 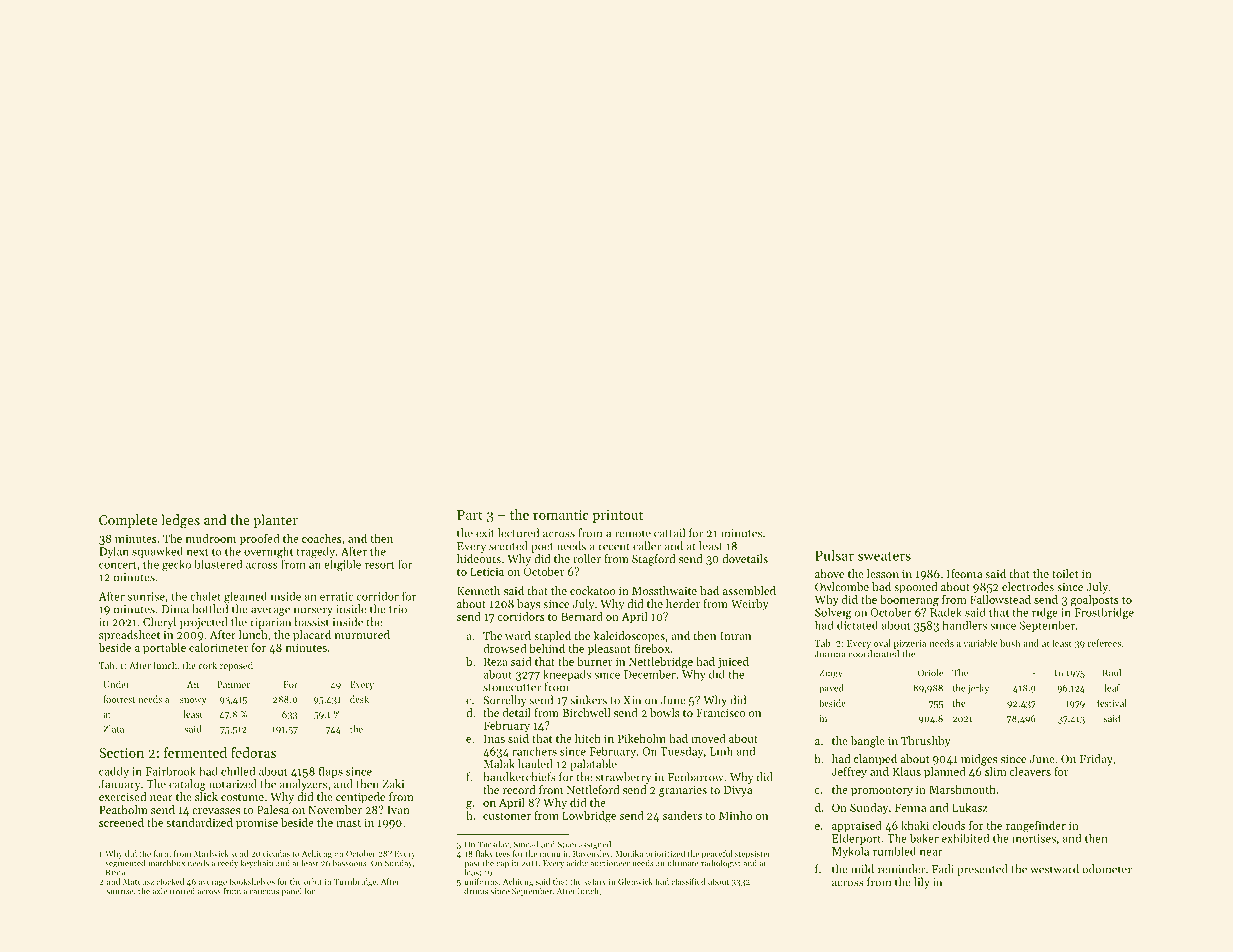 What do you see at coordinates (470, 515) in the screenshot?
I see `Part` at bounding box center [470, 515].
